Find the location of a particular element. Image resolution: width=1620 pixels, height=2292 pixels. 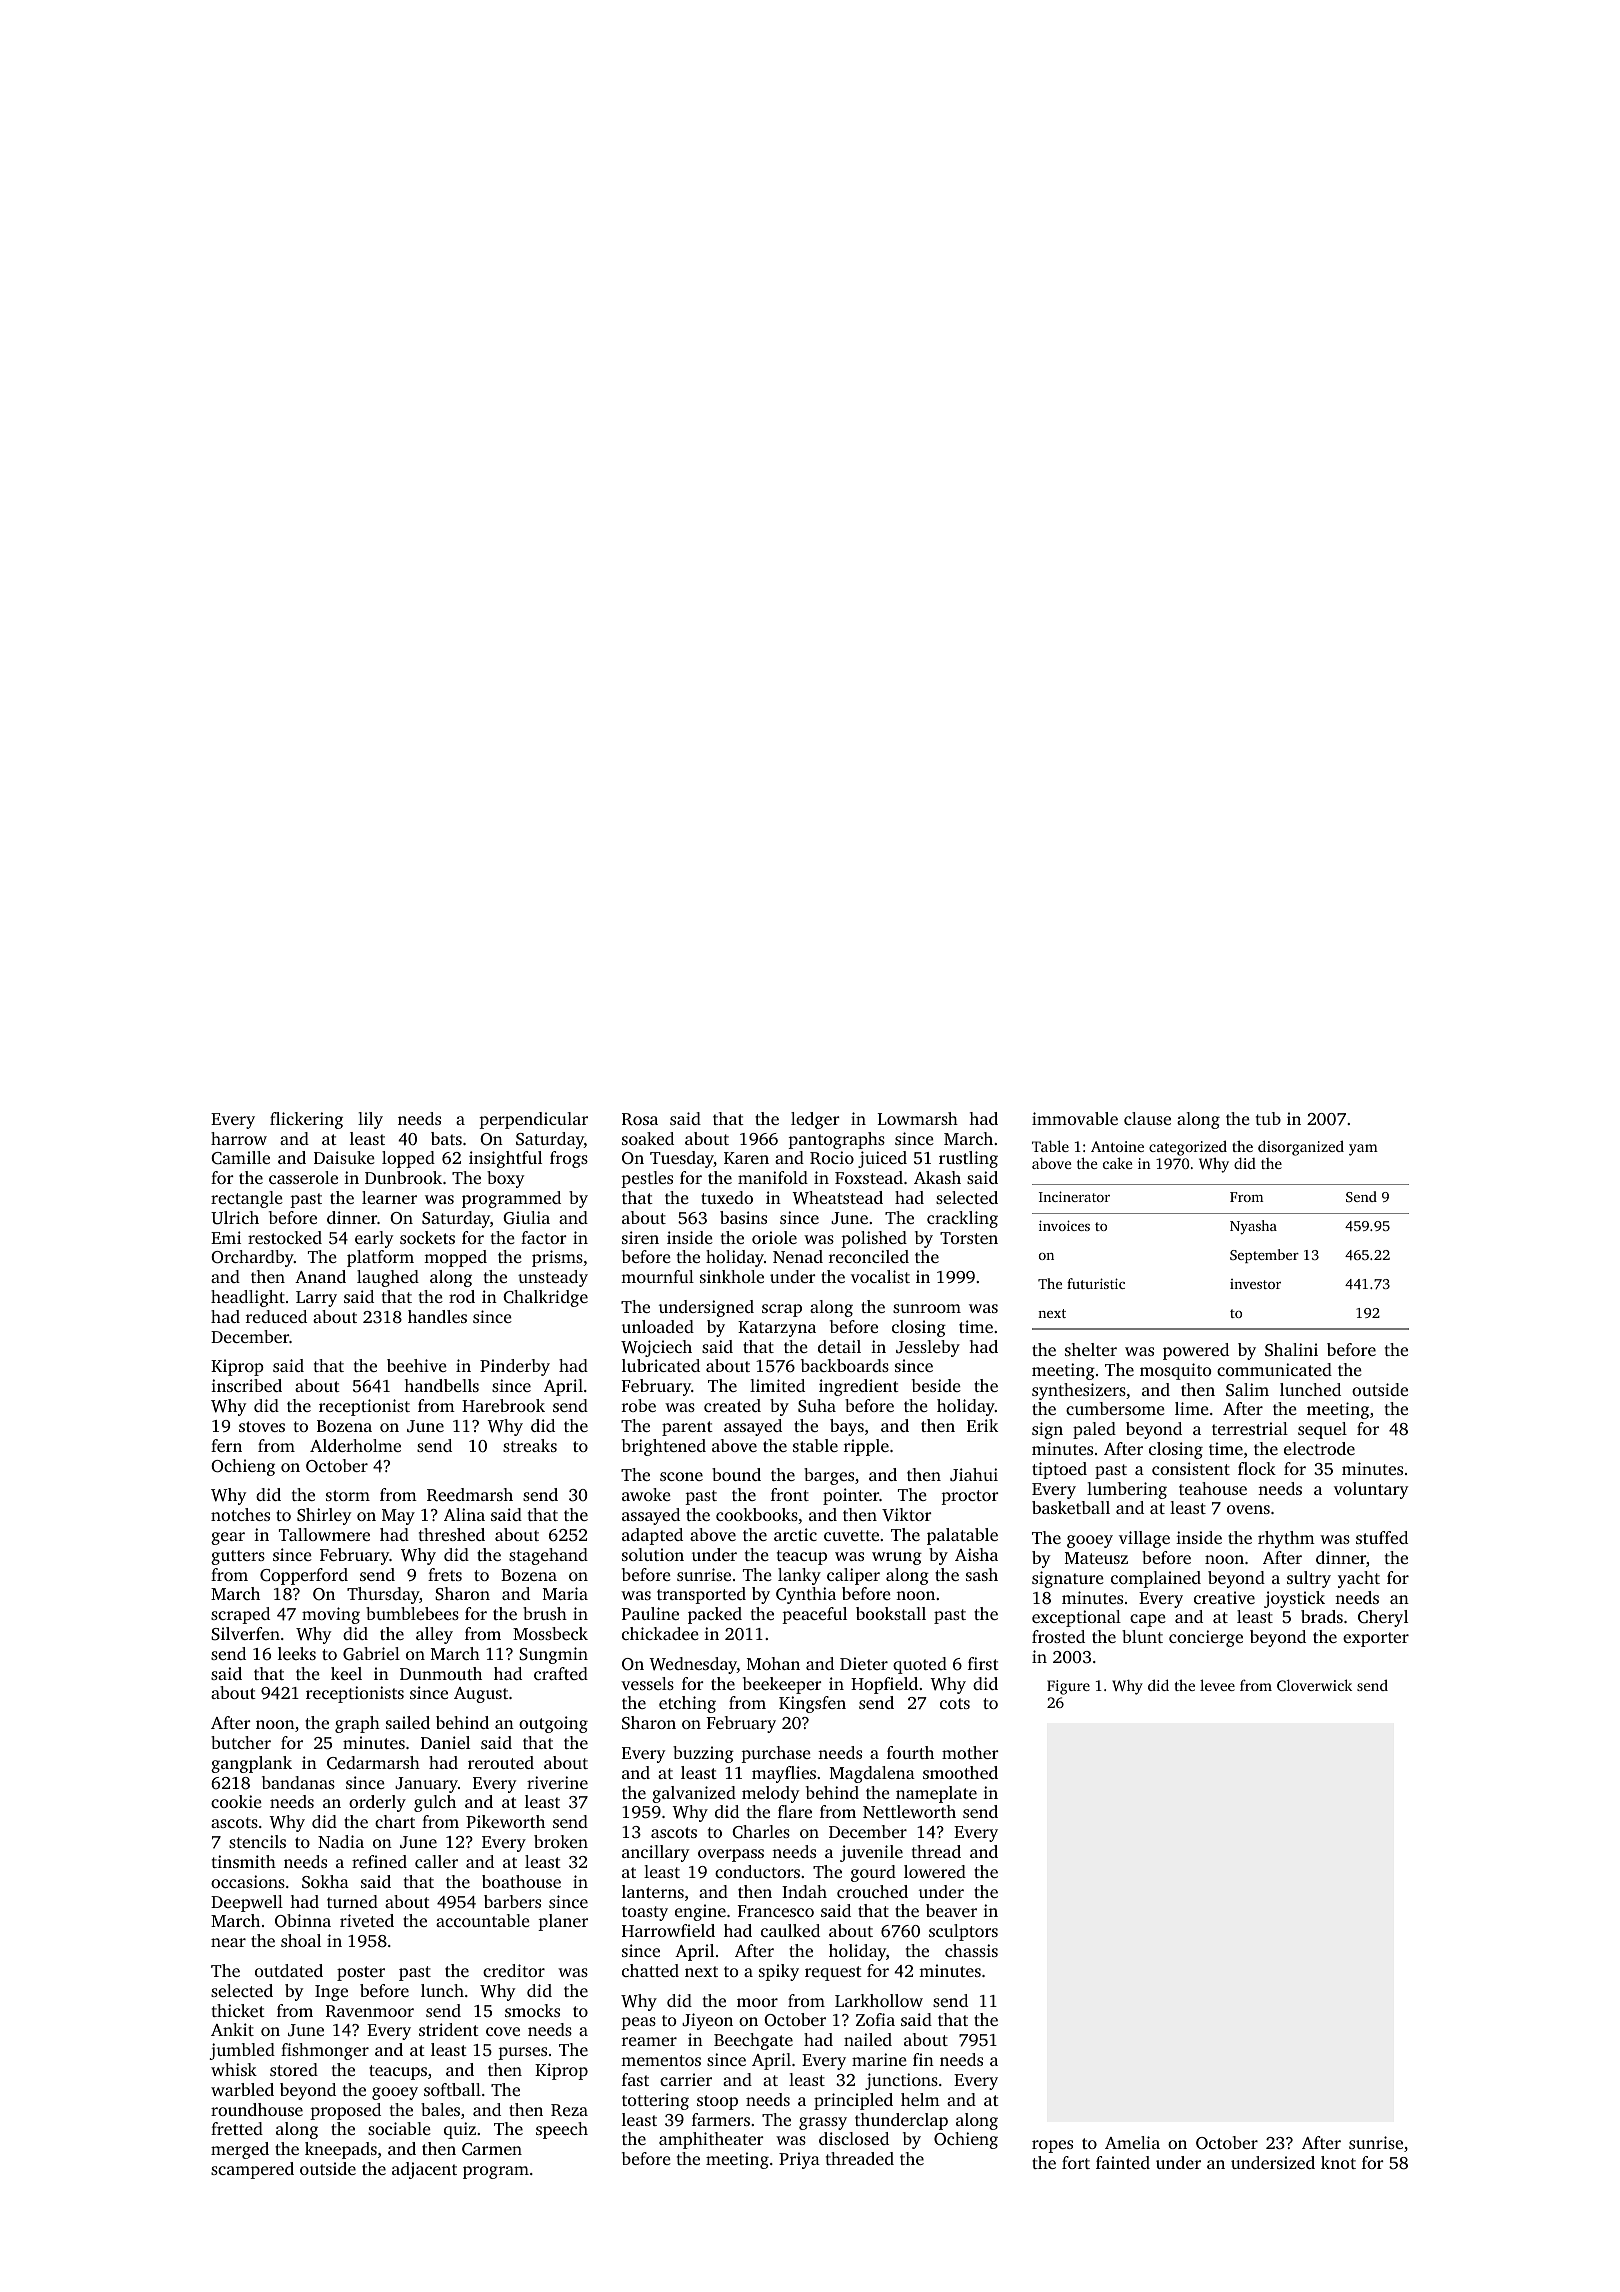

creditor is located at coordinates (514, 1970).
